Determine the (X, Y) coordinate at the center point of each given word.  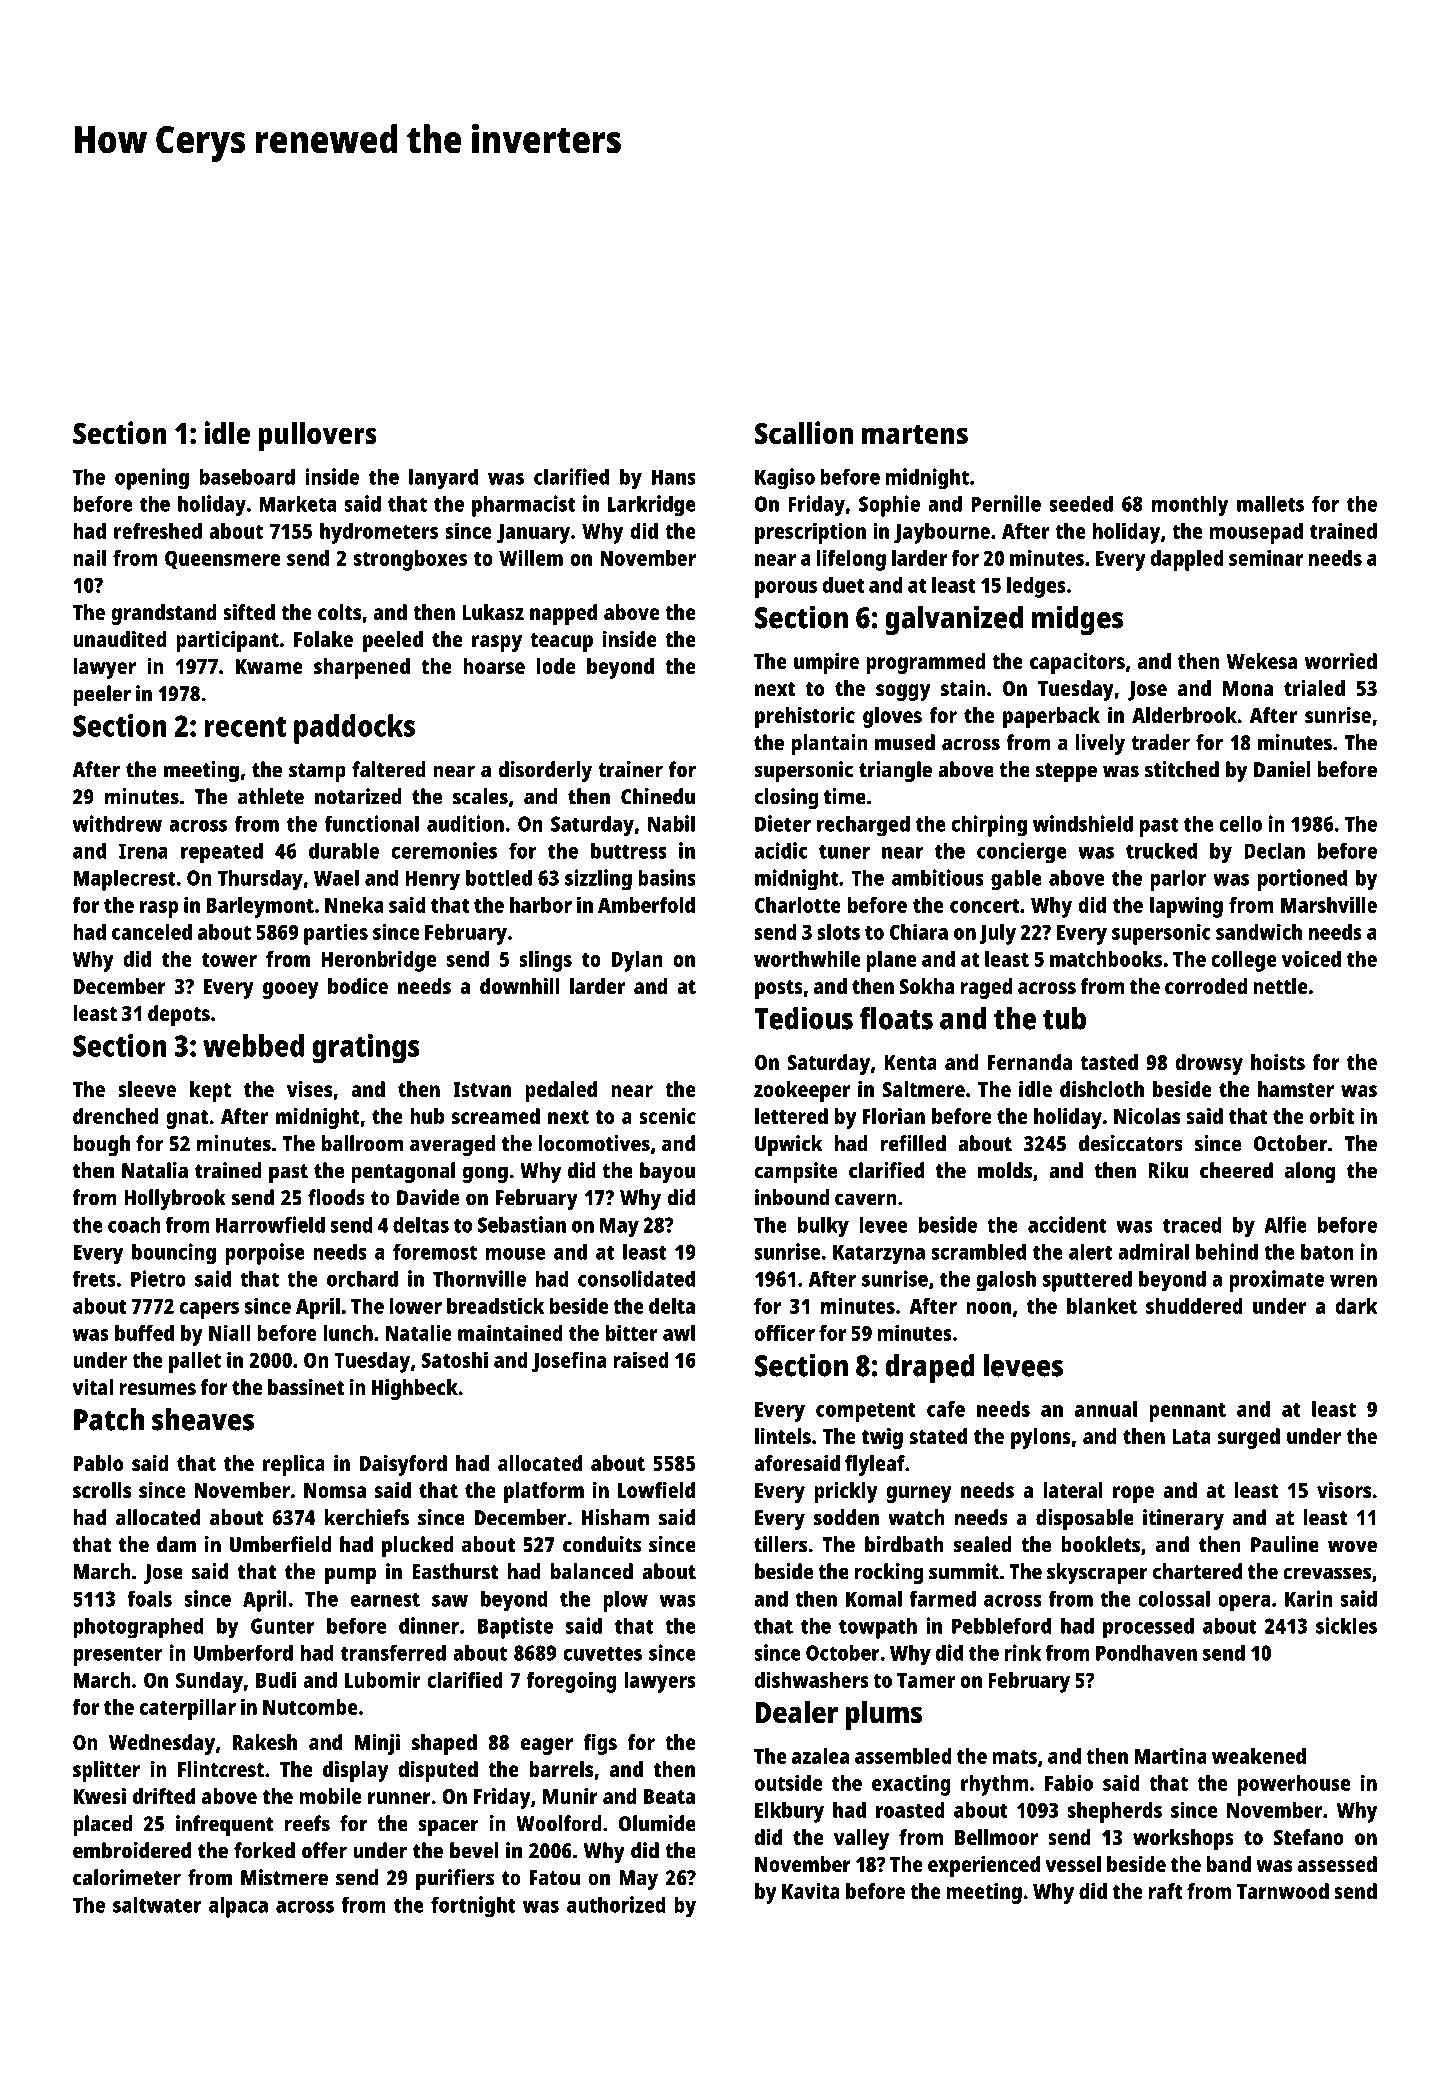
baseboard (247, 477)
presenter (117, 1656)
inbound (792, 1197)
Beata (669, 1796)
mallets (1270, 504)
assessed (1337, 1864)
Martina (1170, 1755)
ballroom (362, 1143)
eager (547, 1746)
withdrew (117, 823)
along (1310, 1172)
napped (563, 614)
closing (787, 798)
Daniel (1282, 769)
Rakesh (265, 1742)
